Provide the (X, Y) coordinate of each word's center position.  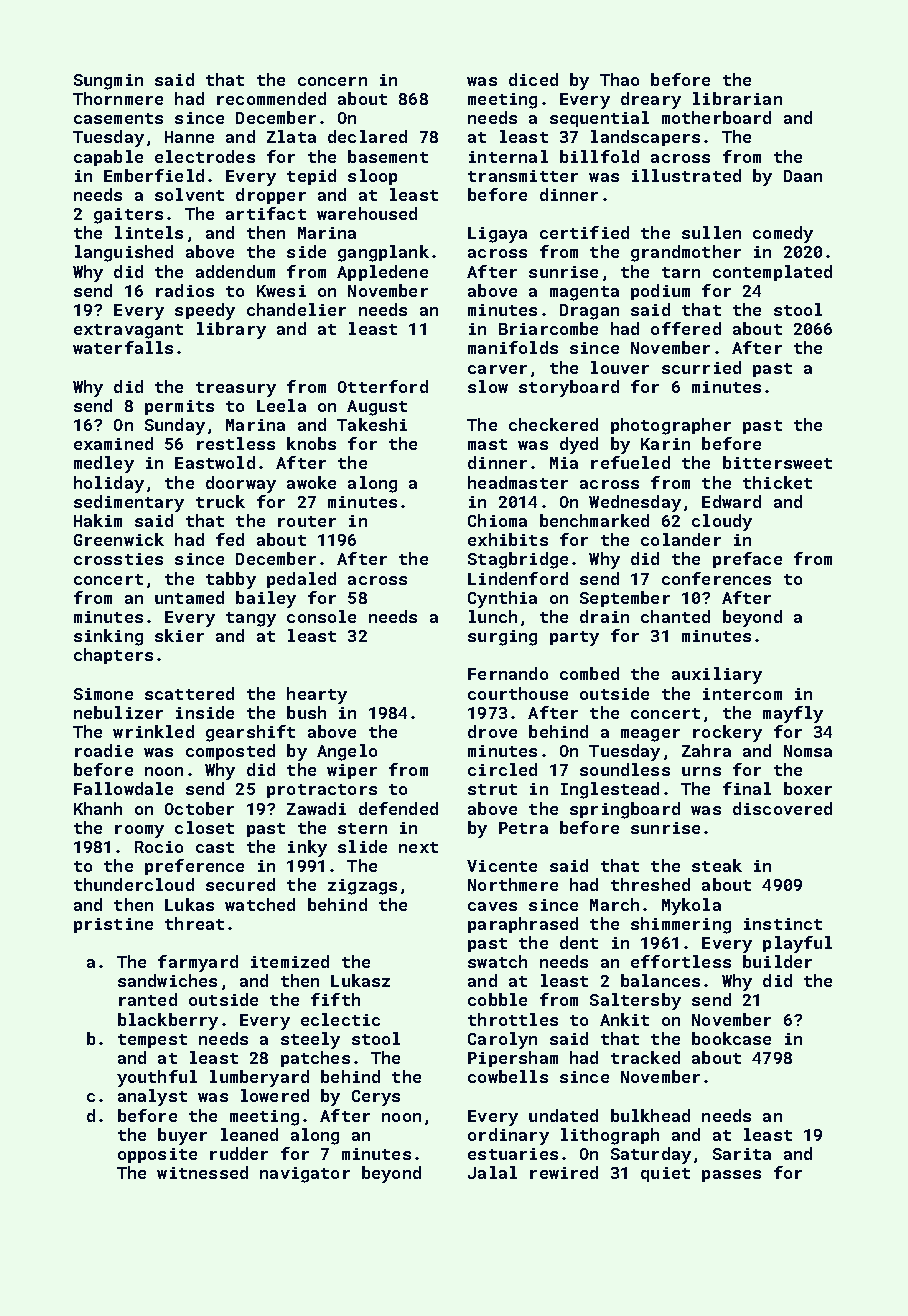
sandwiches (167, 980)
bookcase (731, 1038)
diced (533, 79)
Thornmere (118, 98)
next (418, 847)
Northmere (513, 884)
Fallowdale (123, 788)
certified (584, 232)
